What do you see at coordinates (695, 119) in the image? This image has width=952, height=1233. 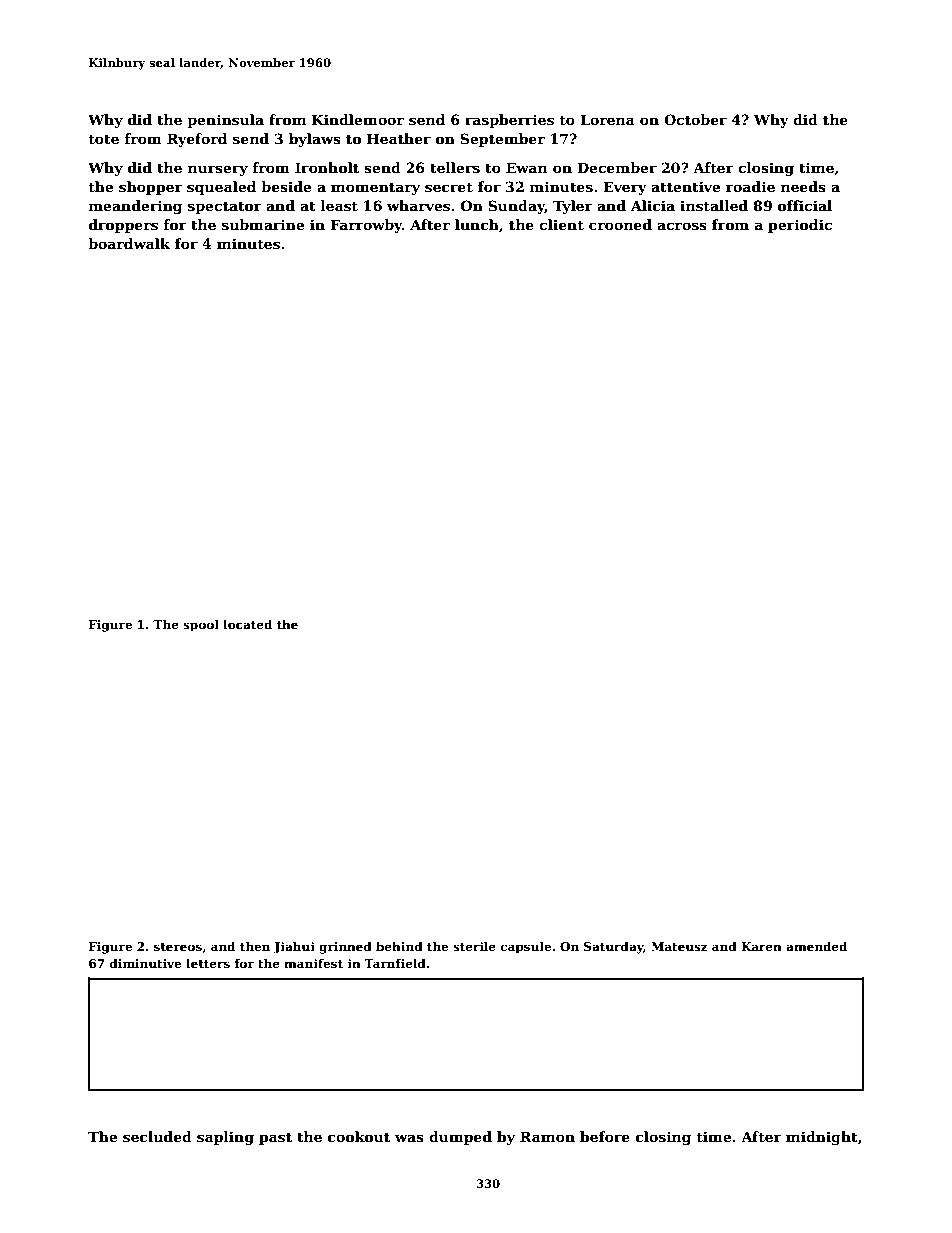 I see `October` at bounding box center [695, 119].
